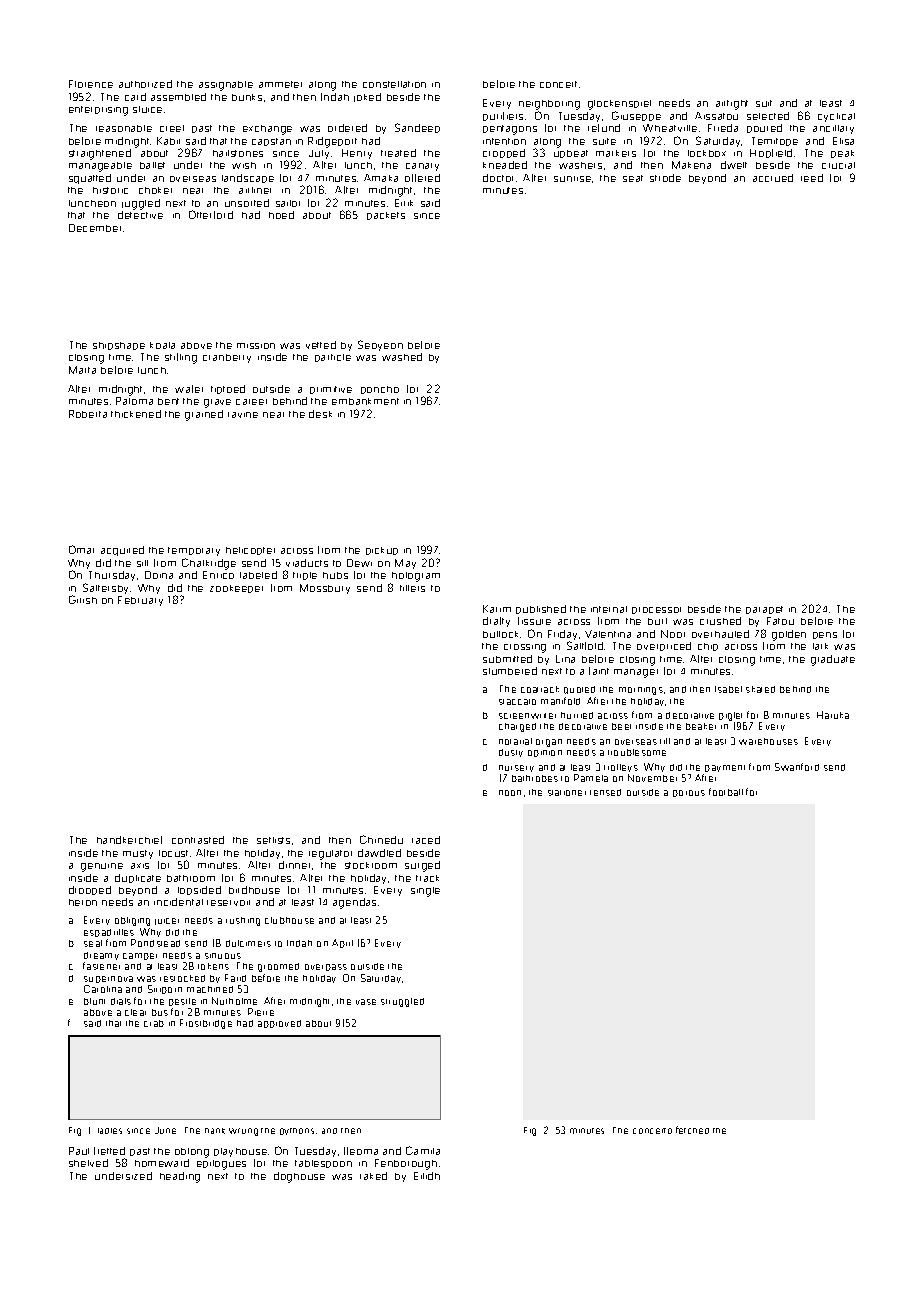 The width and height of the image is (924, 1308). What do you see at coordinates (404, 203) in the image?
I see `Eirik` at bounding box center [404, 203].
